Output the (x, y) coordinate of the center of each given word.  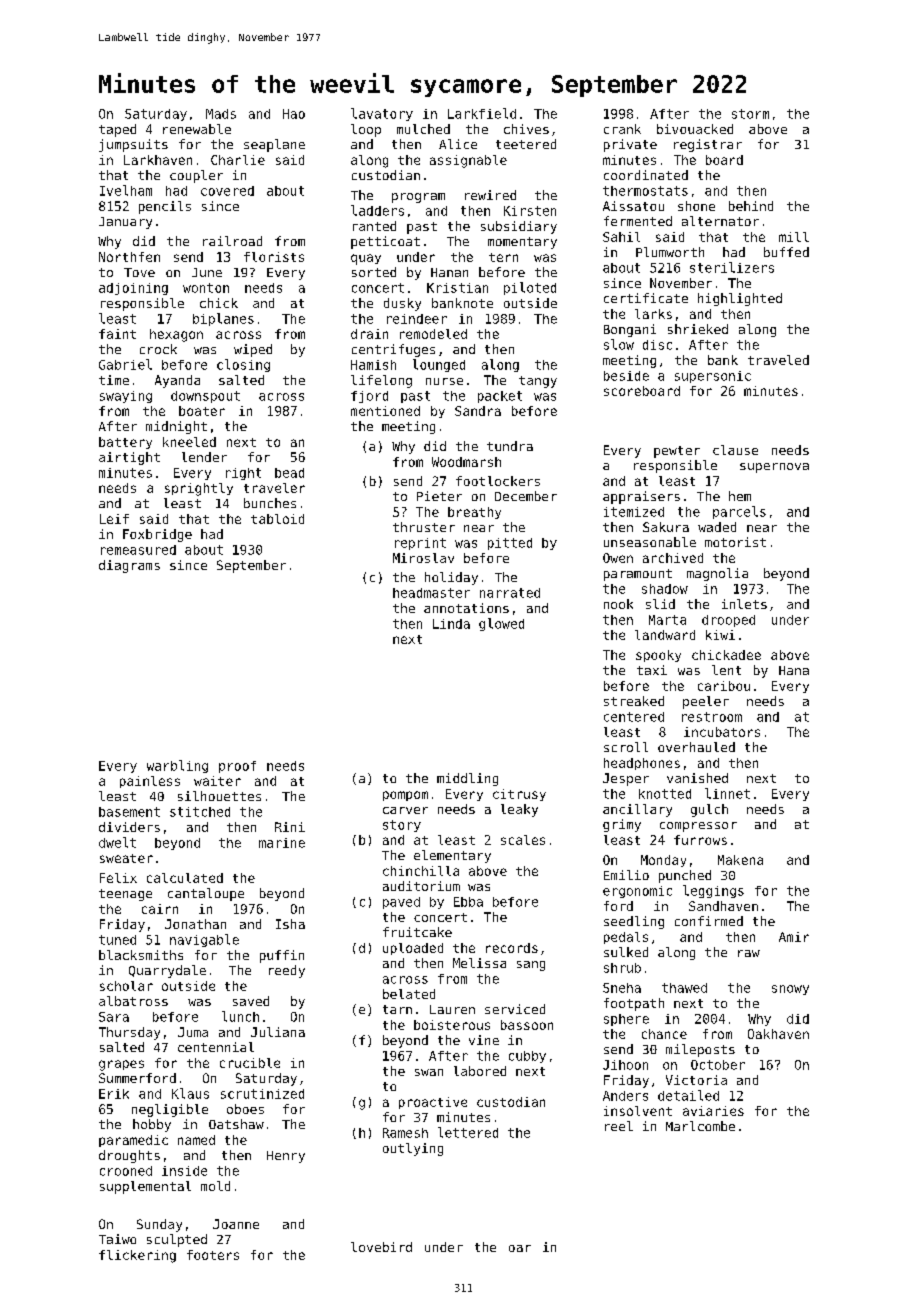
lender (204, 457)
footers (213, 1255)
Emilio (626, 875)
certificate (646, 298)
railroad (232, 241)
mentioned (385, 411)
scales (523, 840)
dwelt (117, 842)
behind (751, 206)
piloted (530, 288)
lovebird (381, 1247)
